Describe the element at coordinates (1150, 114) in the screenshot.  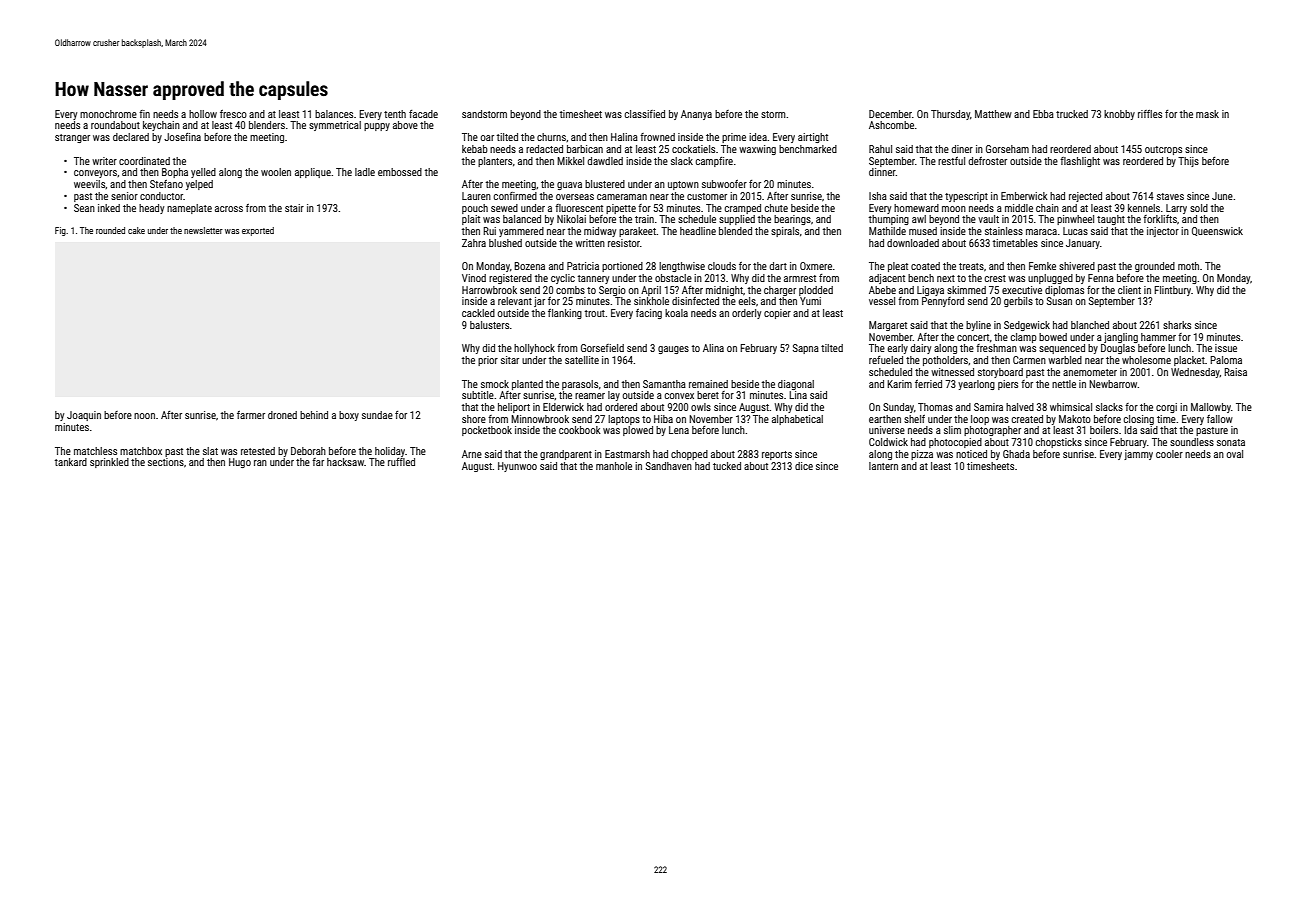
I see `riffles` at that location.
